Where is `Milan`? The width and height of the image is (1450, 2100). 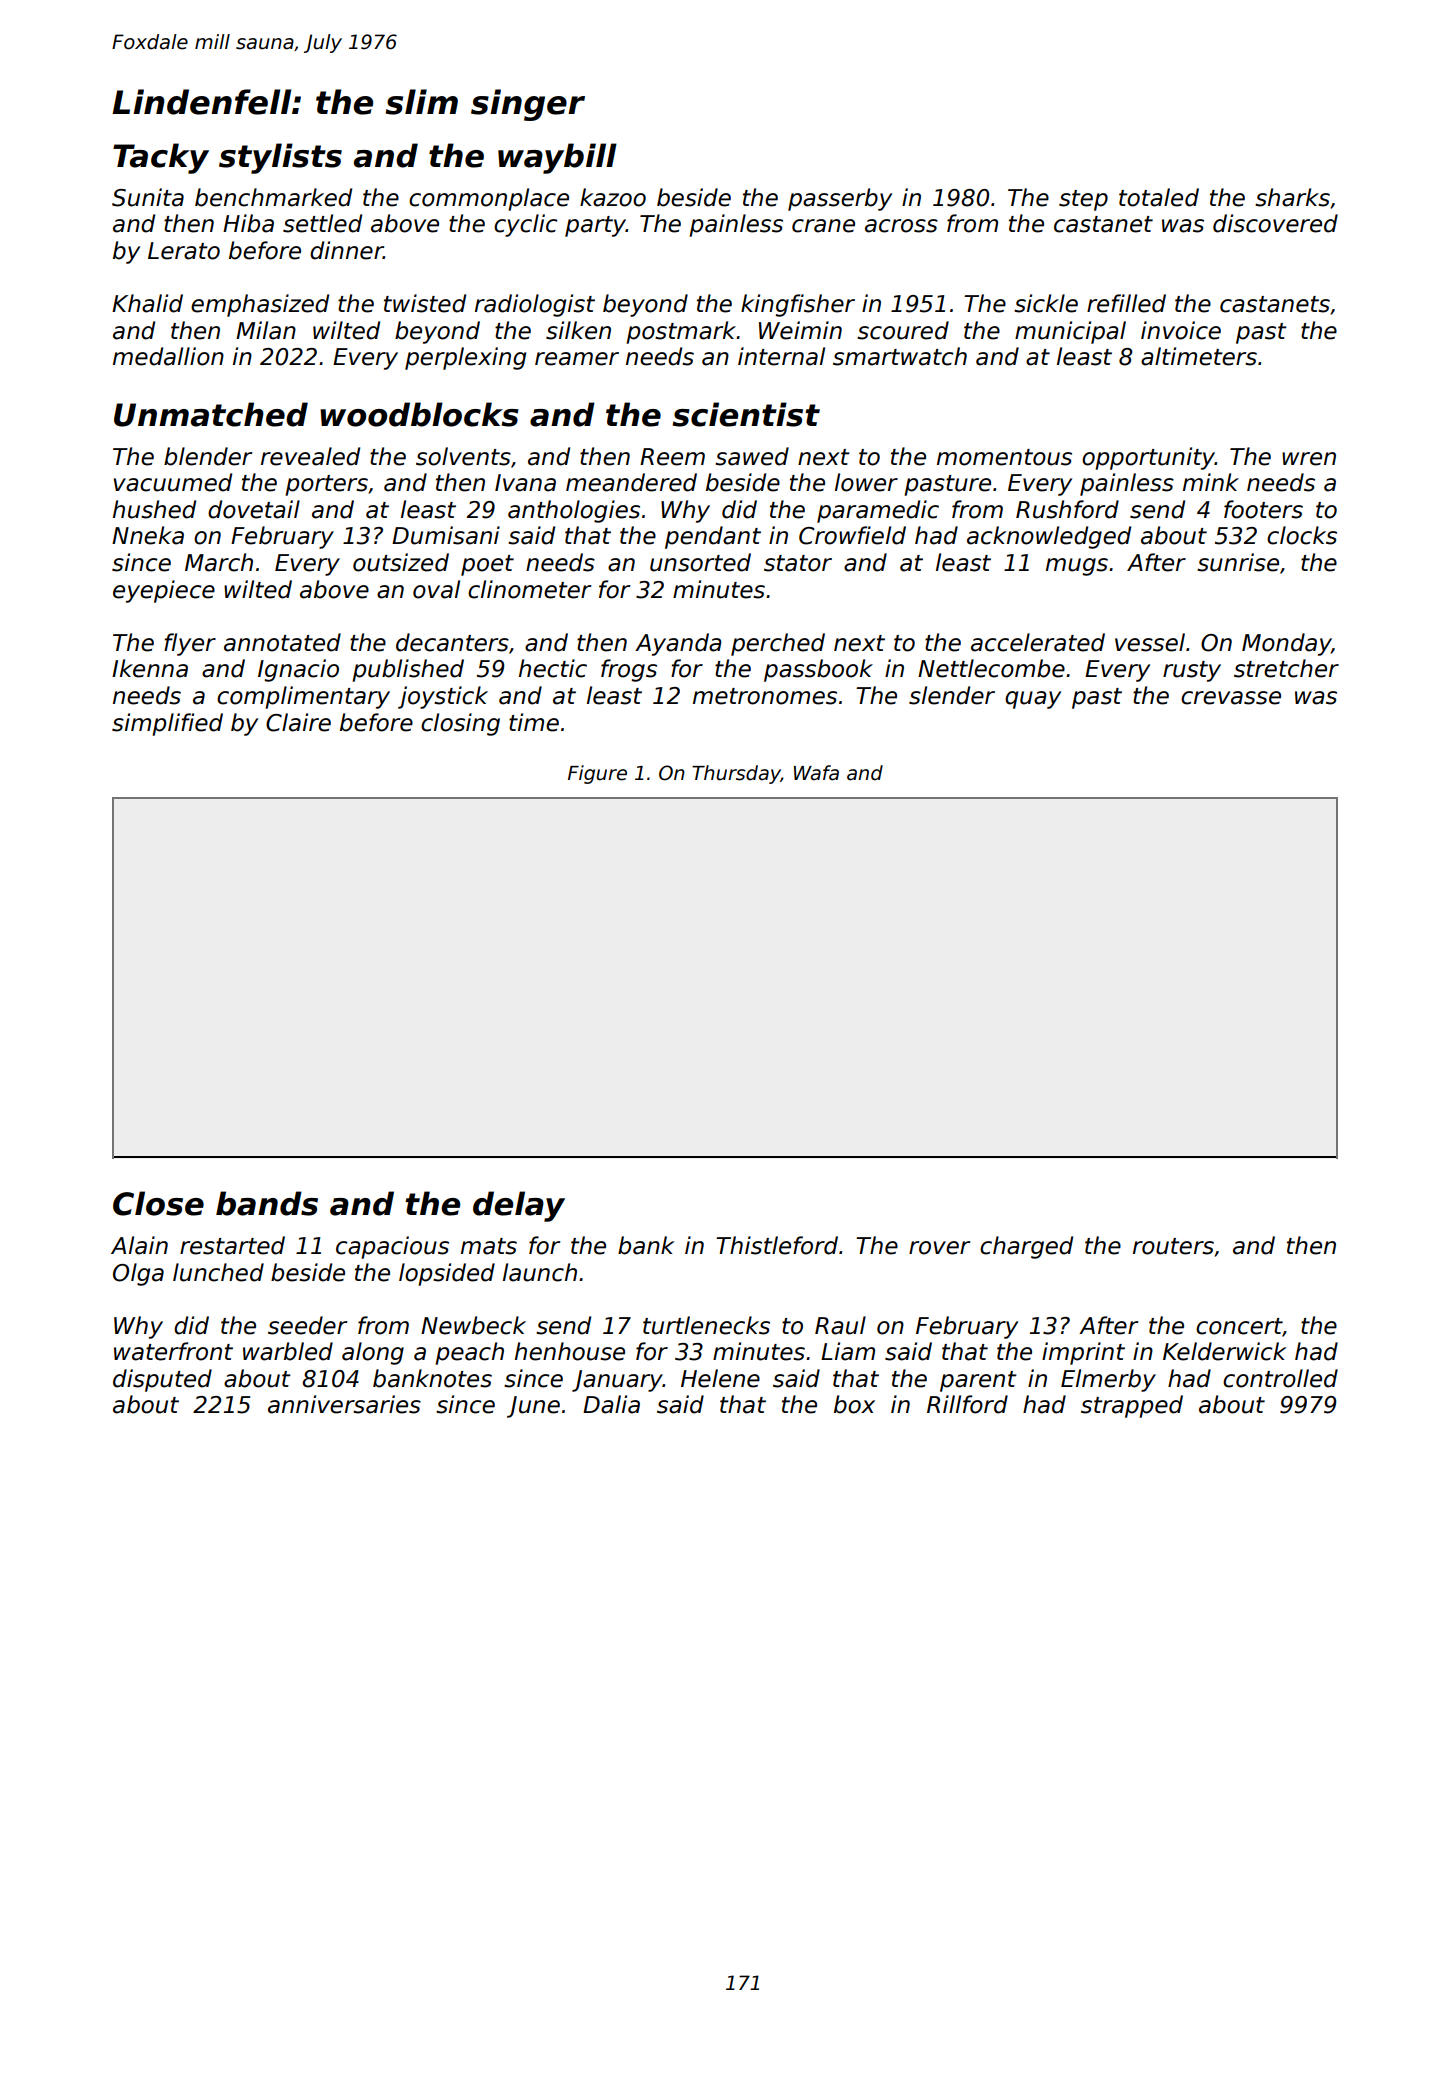
Milan is located at coordinates (266, 330).
